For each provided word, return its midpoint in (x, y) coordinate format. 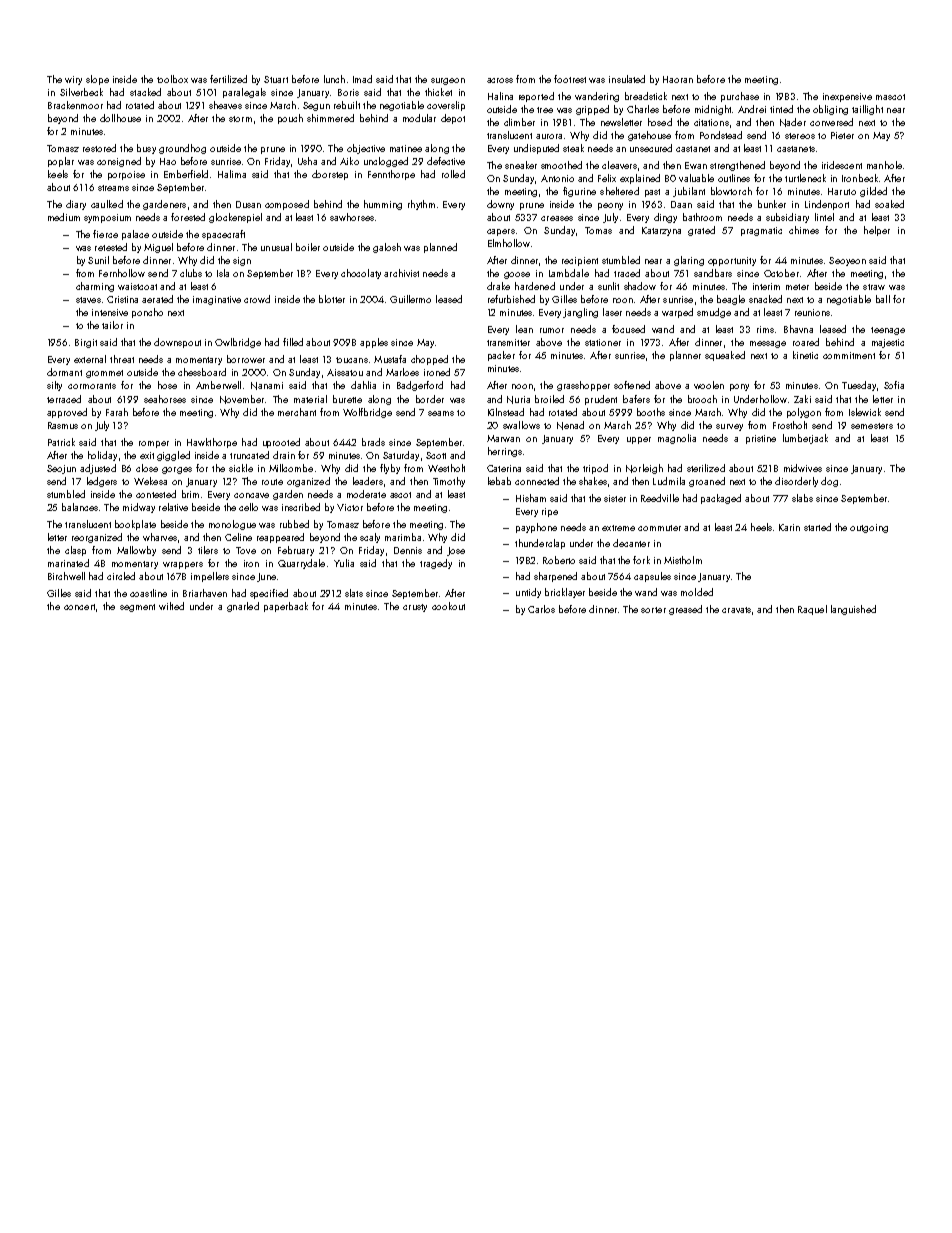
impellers (210, 577)
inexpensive (847, 97)
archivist (401, 273)
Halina (500, 96)
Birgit (86, 343)
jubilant (689, 192)
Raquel (812, 610)
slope (97, 80)
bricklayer (565, 593)
